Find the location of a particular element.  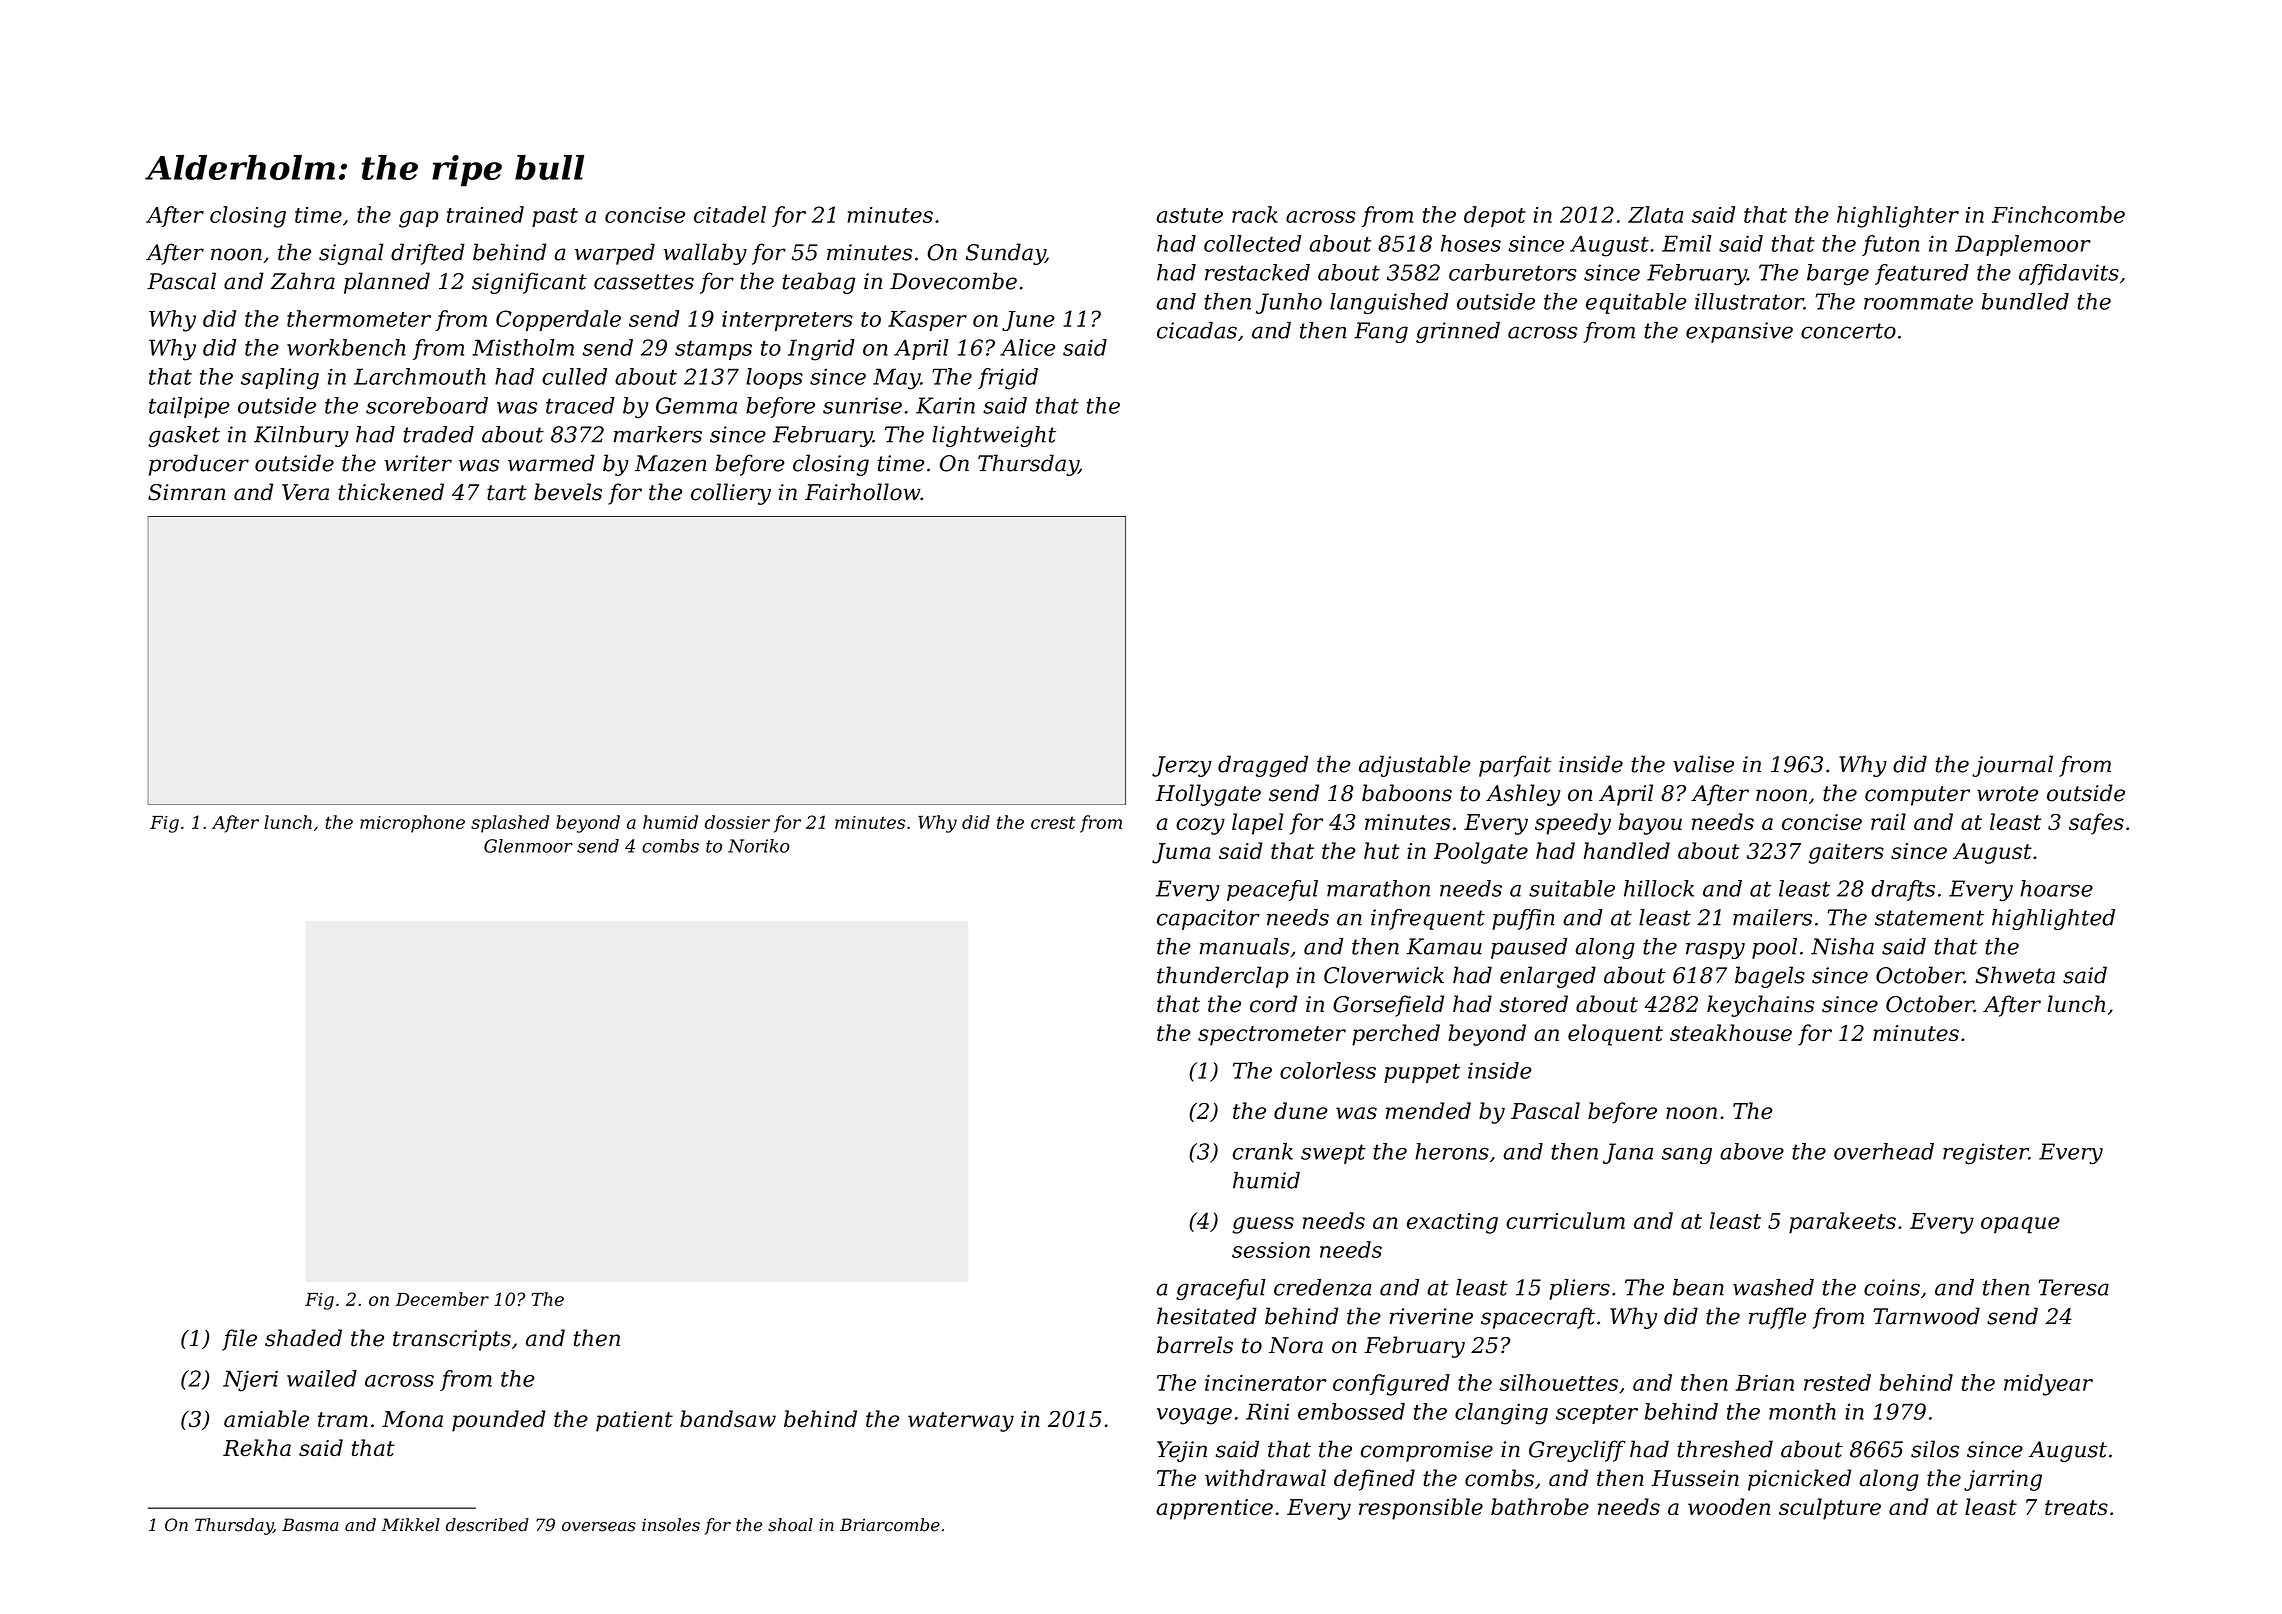

Finchcombe is located at coordinates (2058, 214).
